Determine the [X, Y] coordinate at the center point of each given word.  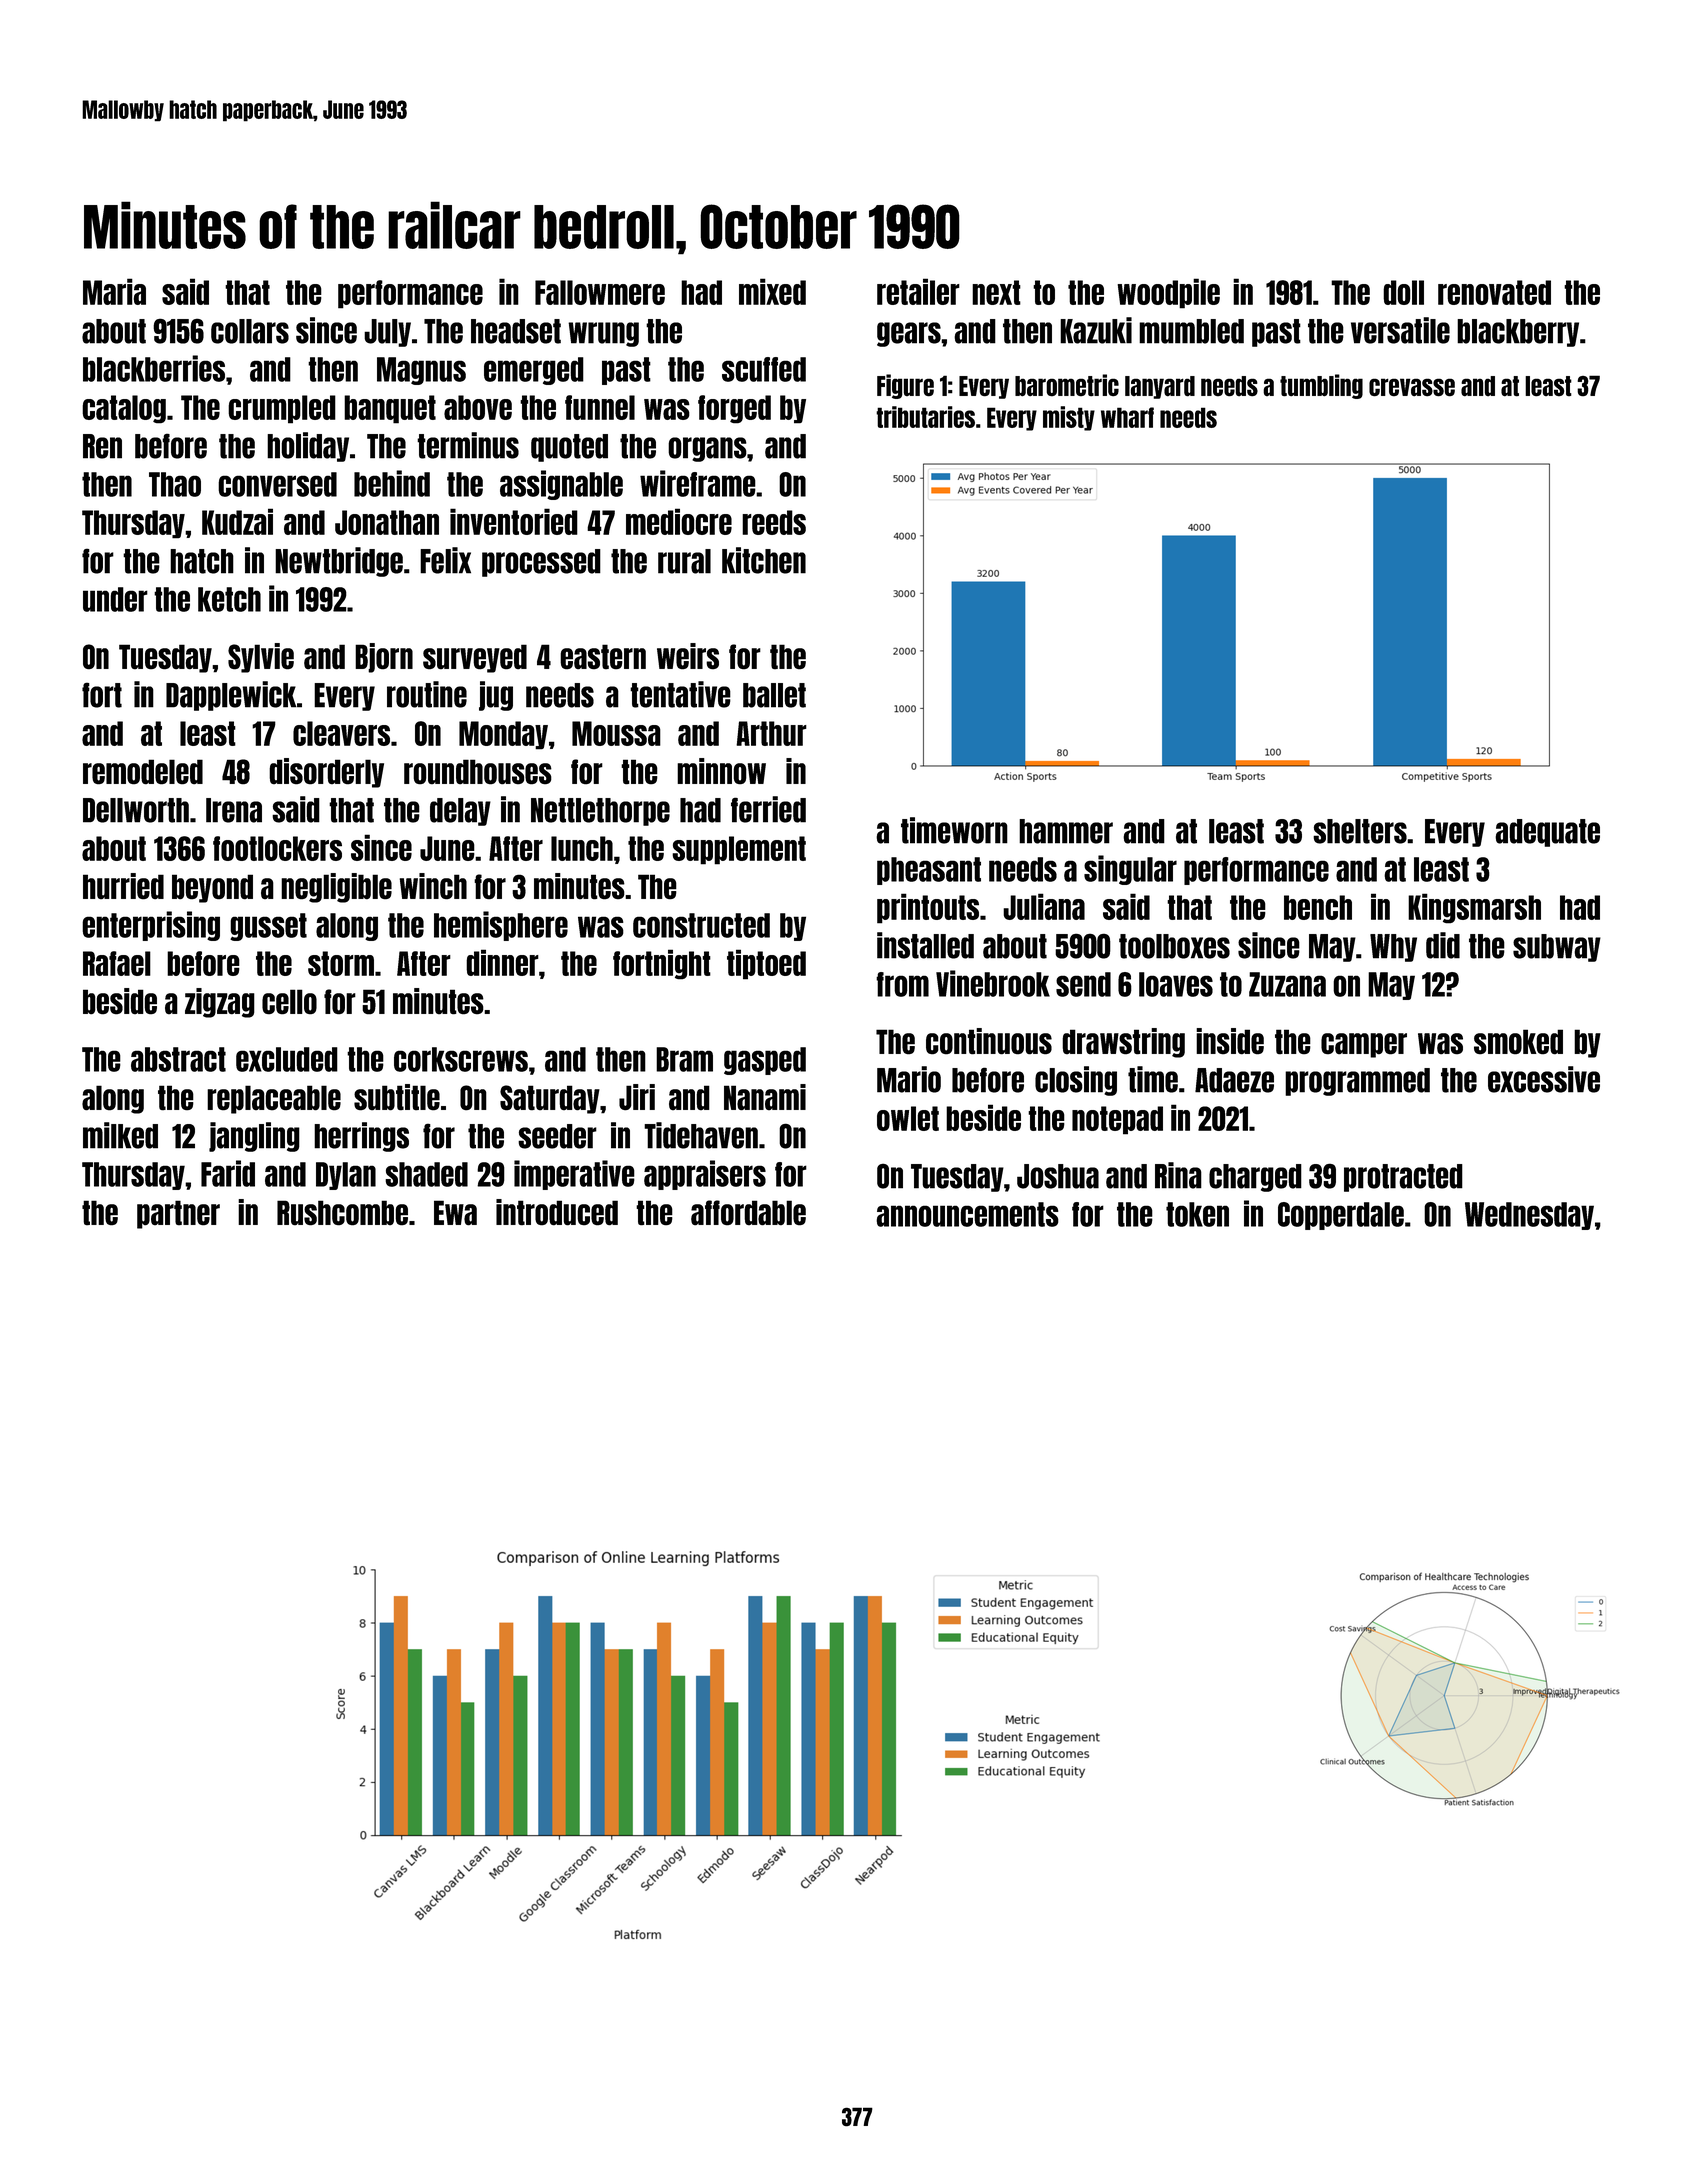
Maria [114, 291]
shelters [1360, 831]
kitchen [764, 560]
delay [460, 812]
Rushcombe [342, 1213]
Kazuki [1096, 330]
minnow [721, 771]
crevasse [1412, 387]
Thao [175, 484]
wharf [1127, 417]
